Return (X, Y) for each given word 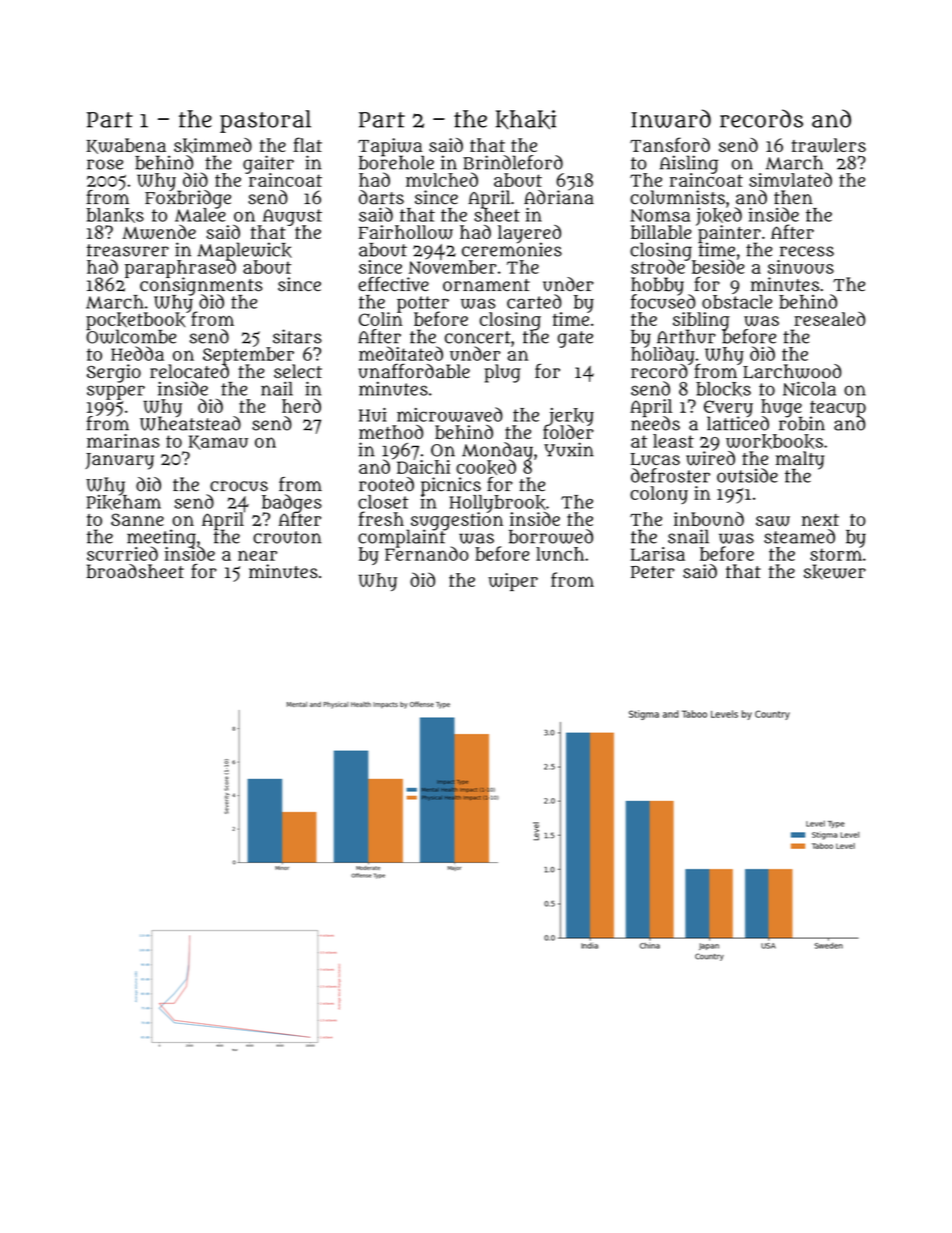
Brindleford (513, 162)
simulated (790, 179)
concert (478, 337)
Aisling (689, 164)
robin (802, 424)
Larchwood (792, 372)
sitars (297, 336)
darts (381, 197)
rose (105, 164)
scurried (122, 553)
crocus (239, 486)
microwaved (450, 414)
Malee (200, 215)
